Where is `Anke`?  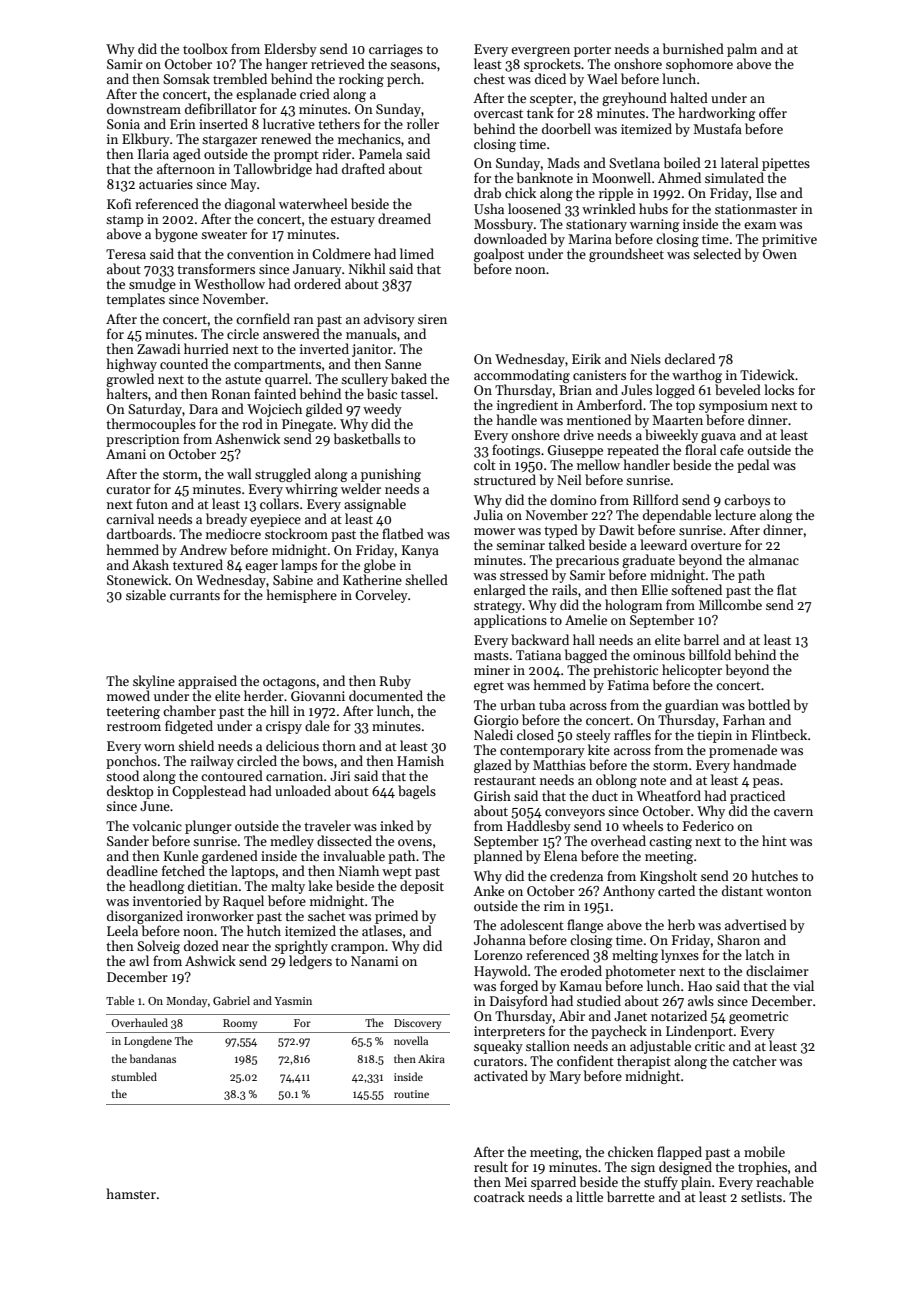 Anke is located at coordinates (488, 890).
